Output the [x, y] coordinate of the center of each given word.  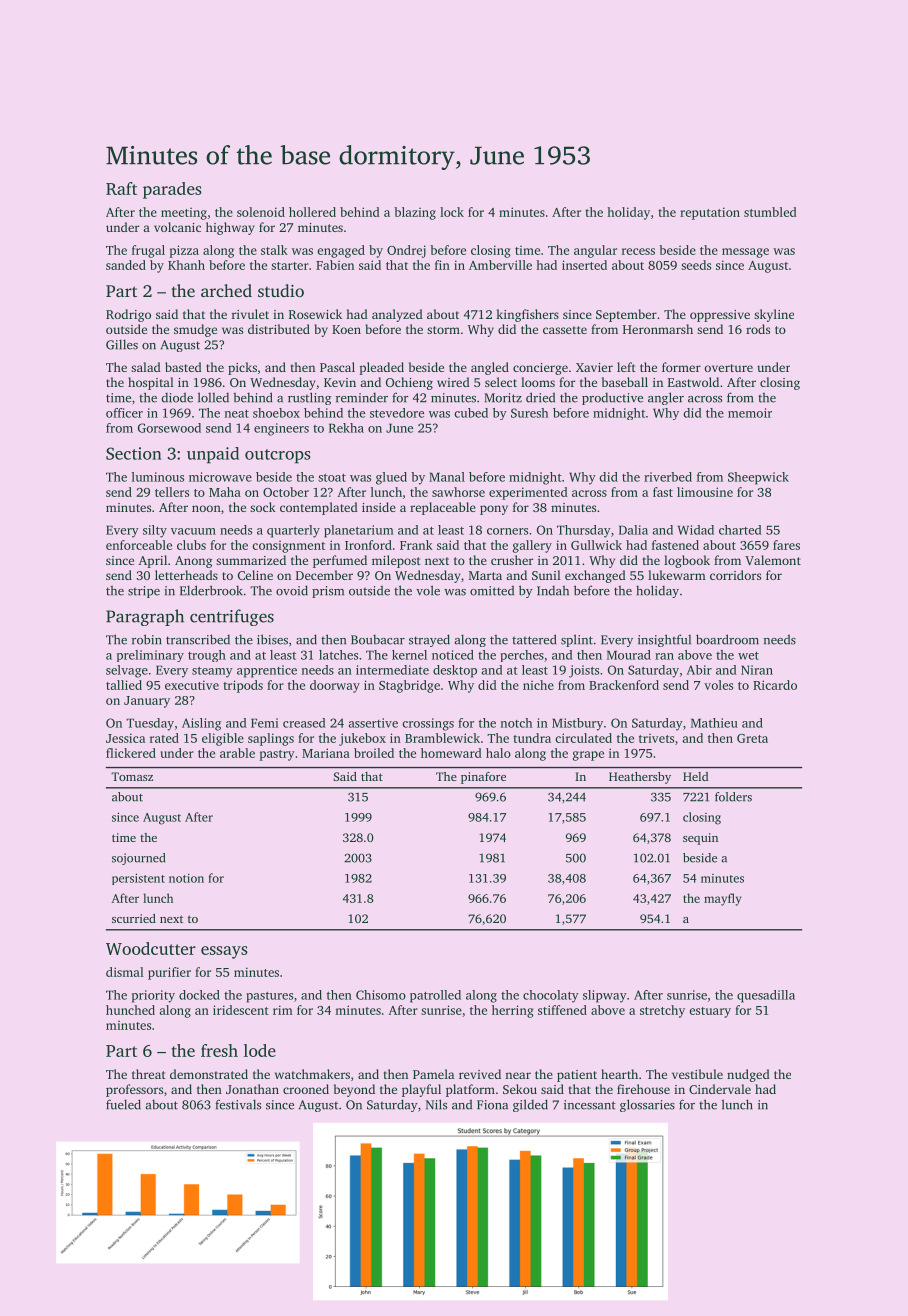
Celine [255, 575]
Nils [436, 1104]
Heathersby [640, 778]
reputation [710, 213]
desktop [455, 671]
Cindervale [720, 1089]
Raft [121, 188]
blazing [415, 213]
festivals [238, 1104]
